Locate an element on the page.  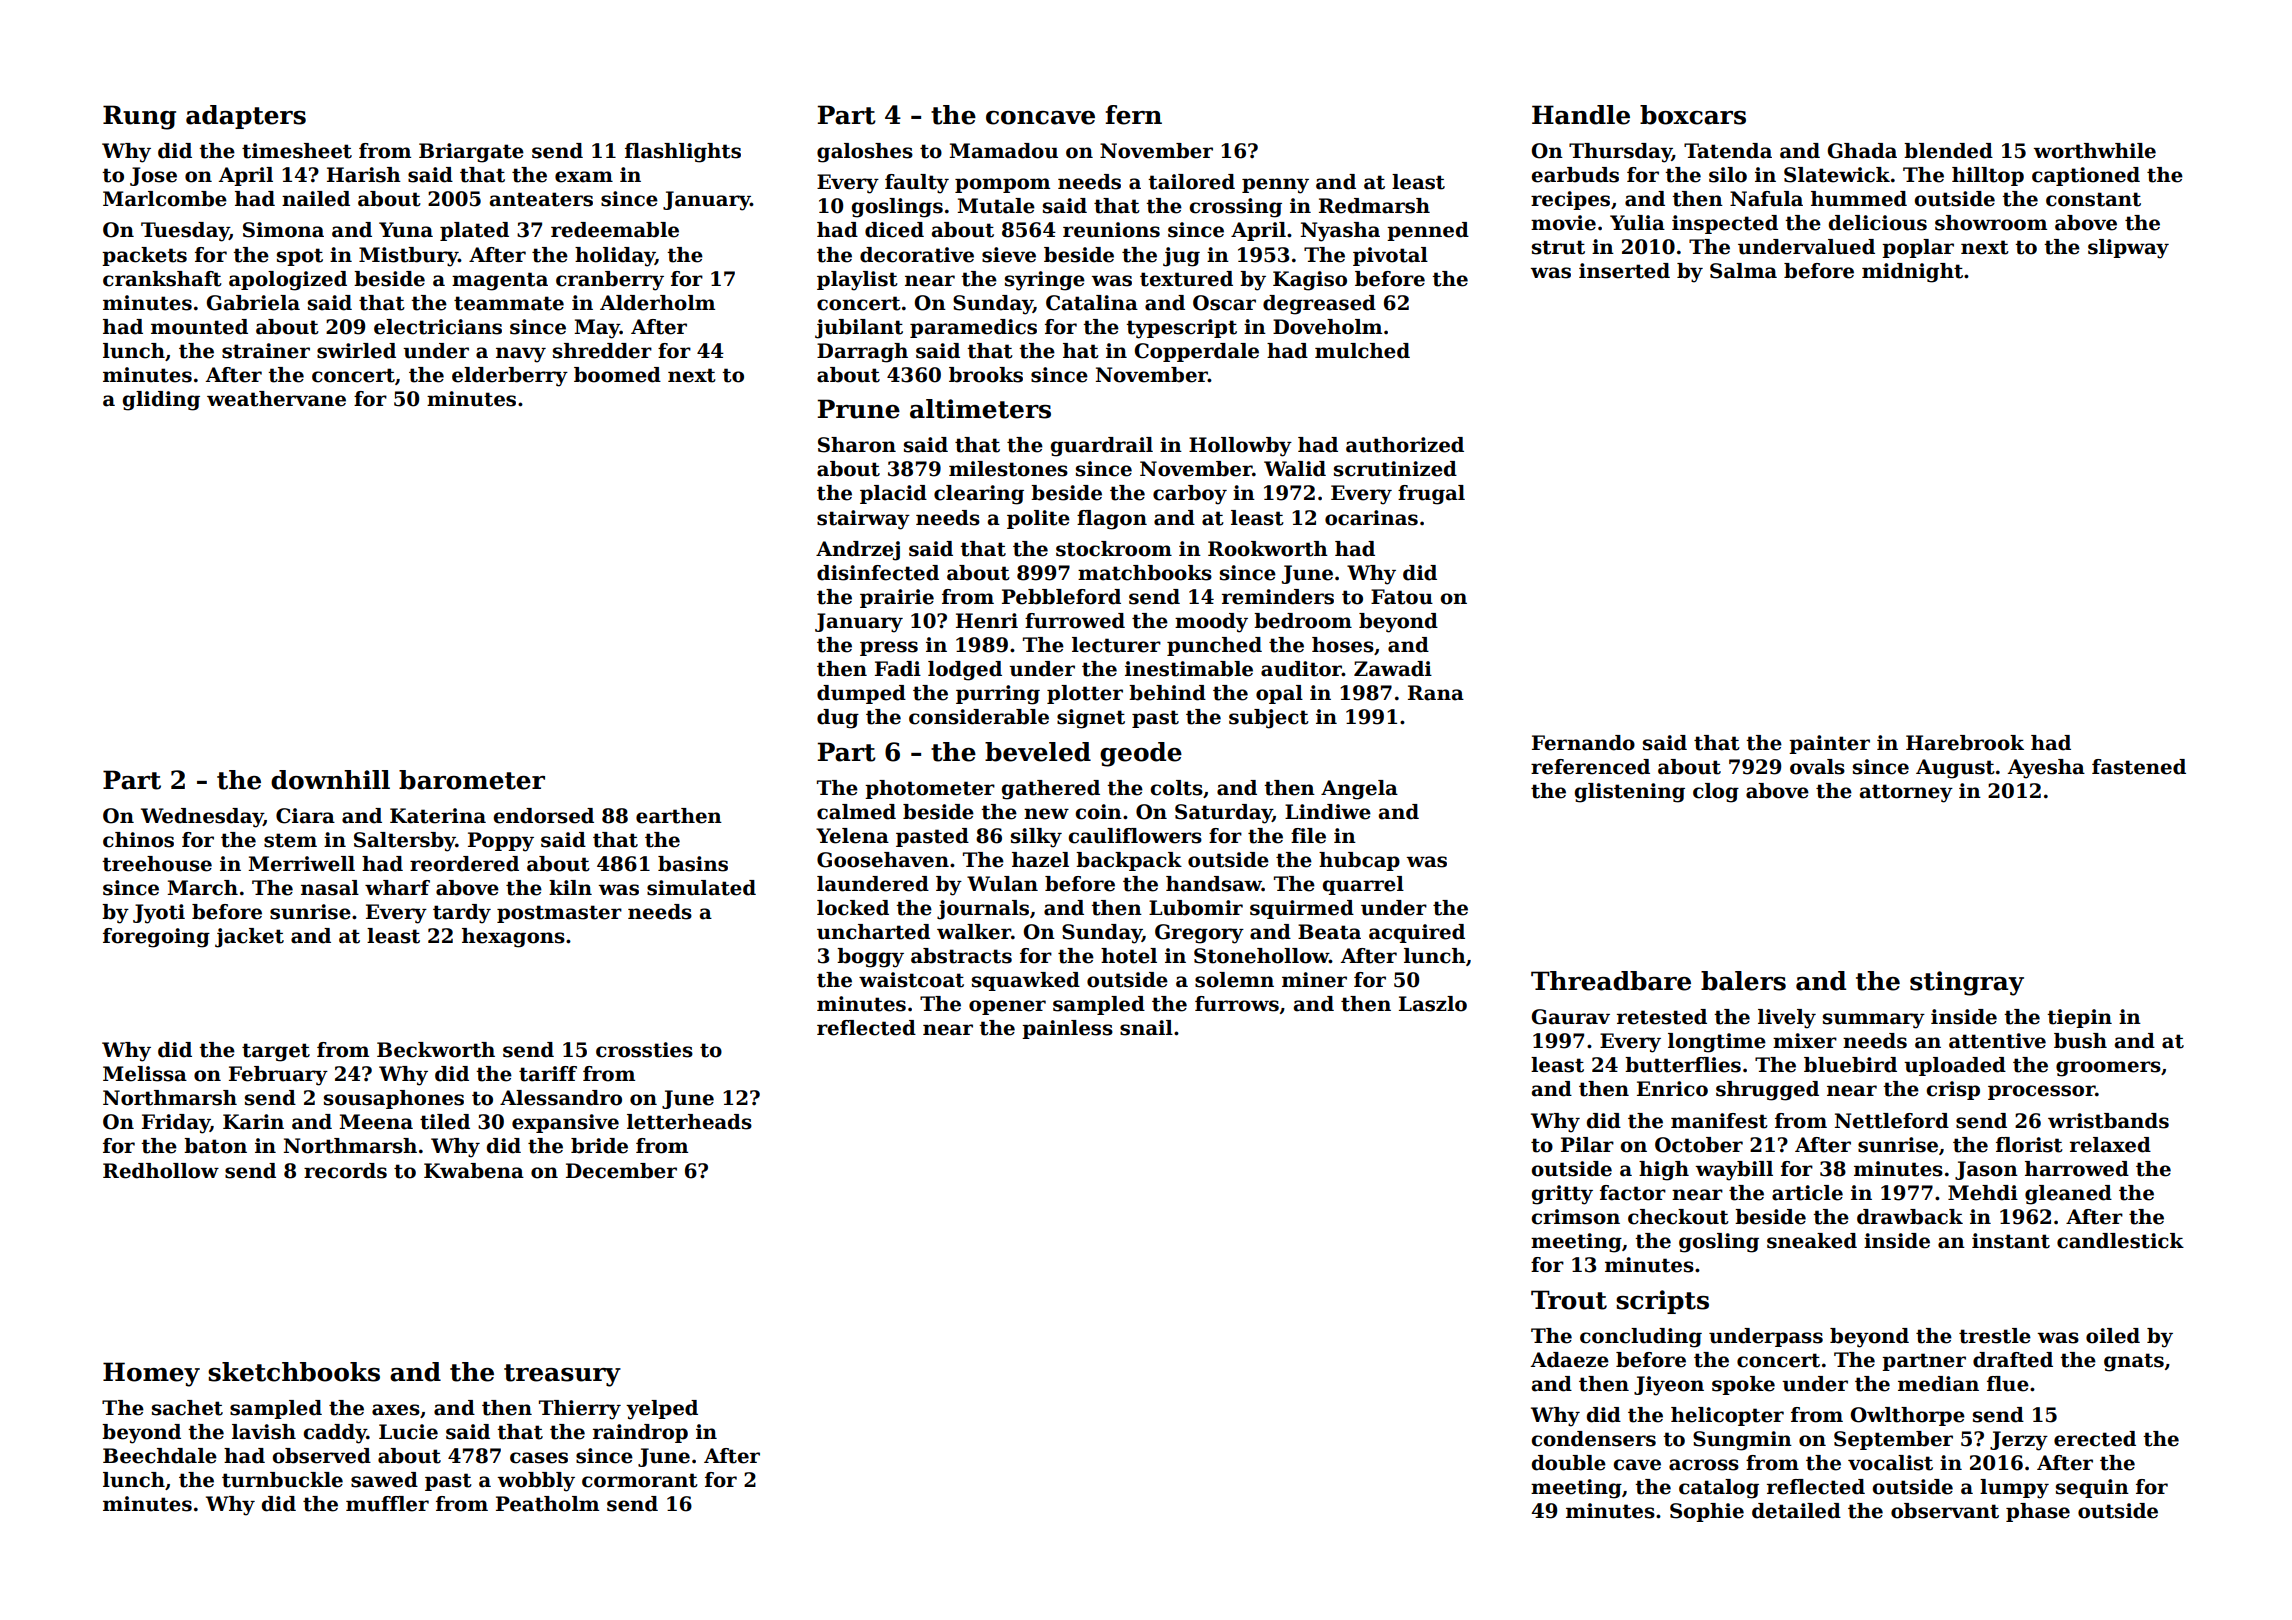
Sophie is located at coordinates (1707, 1512).
